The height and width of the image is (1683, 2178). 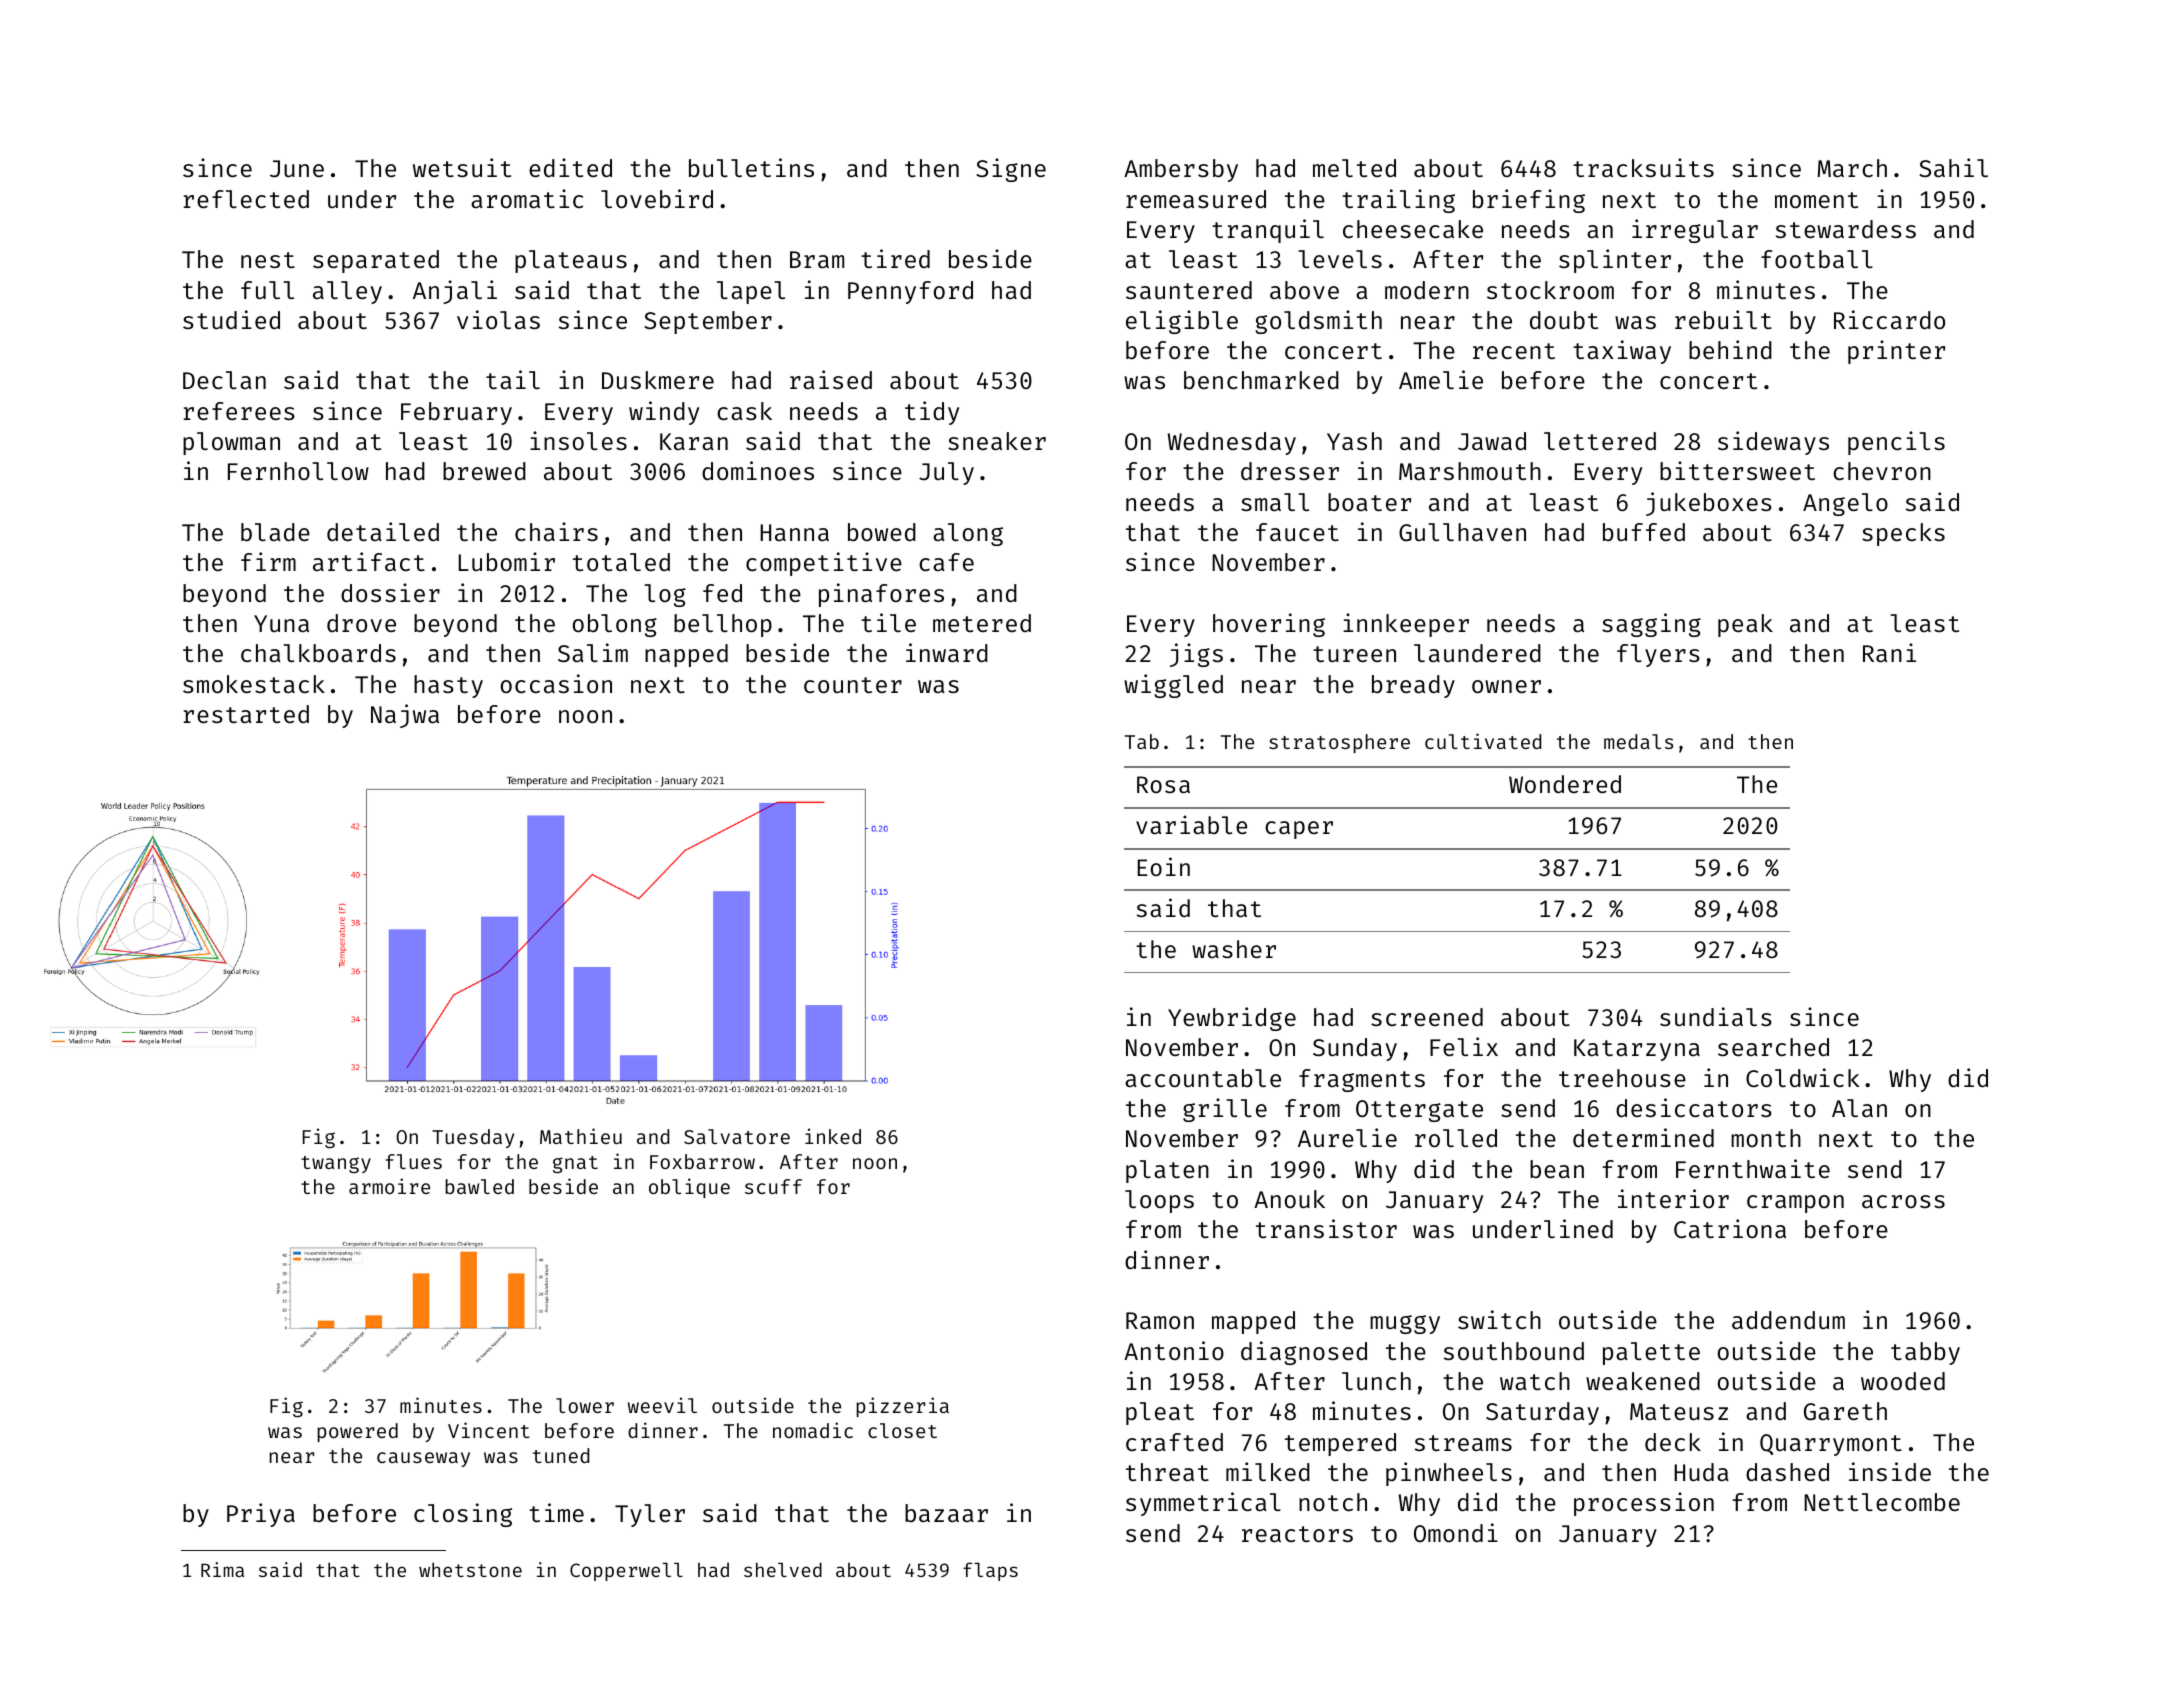 I want to click on lower, so click(x=585, y=1405).
